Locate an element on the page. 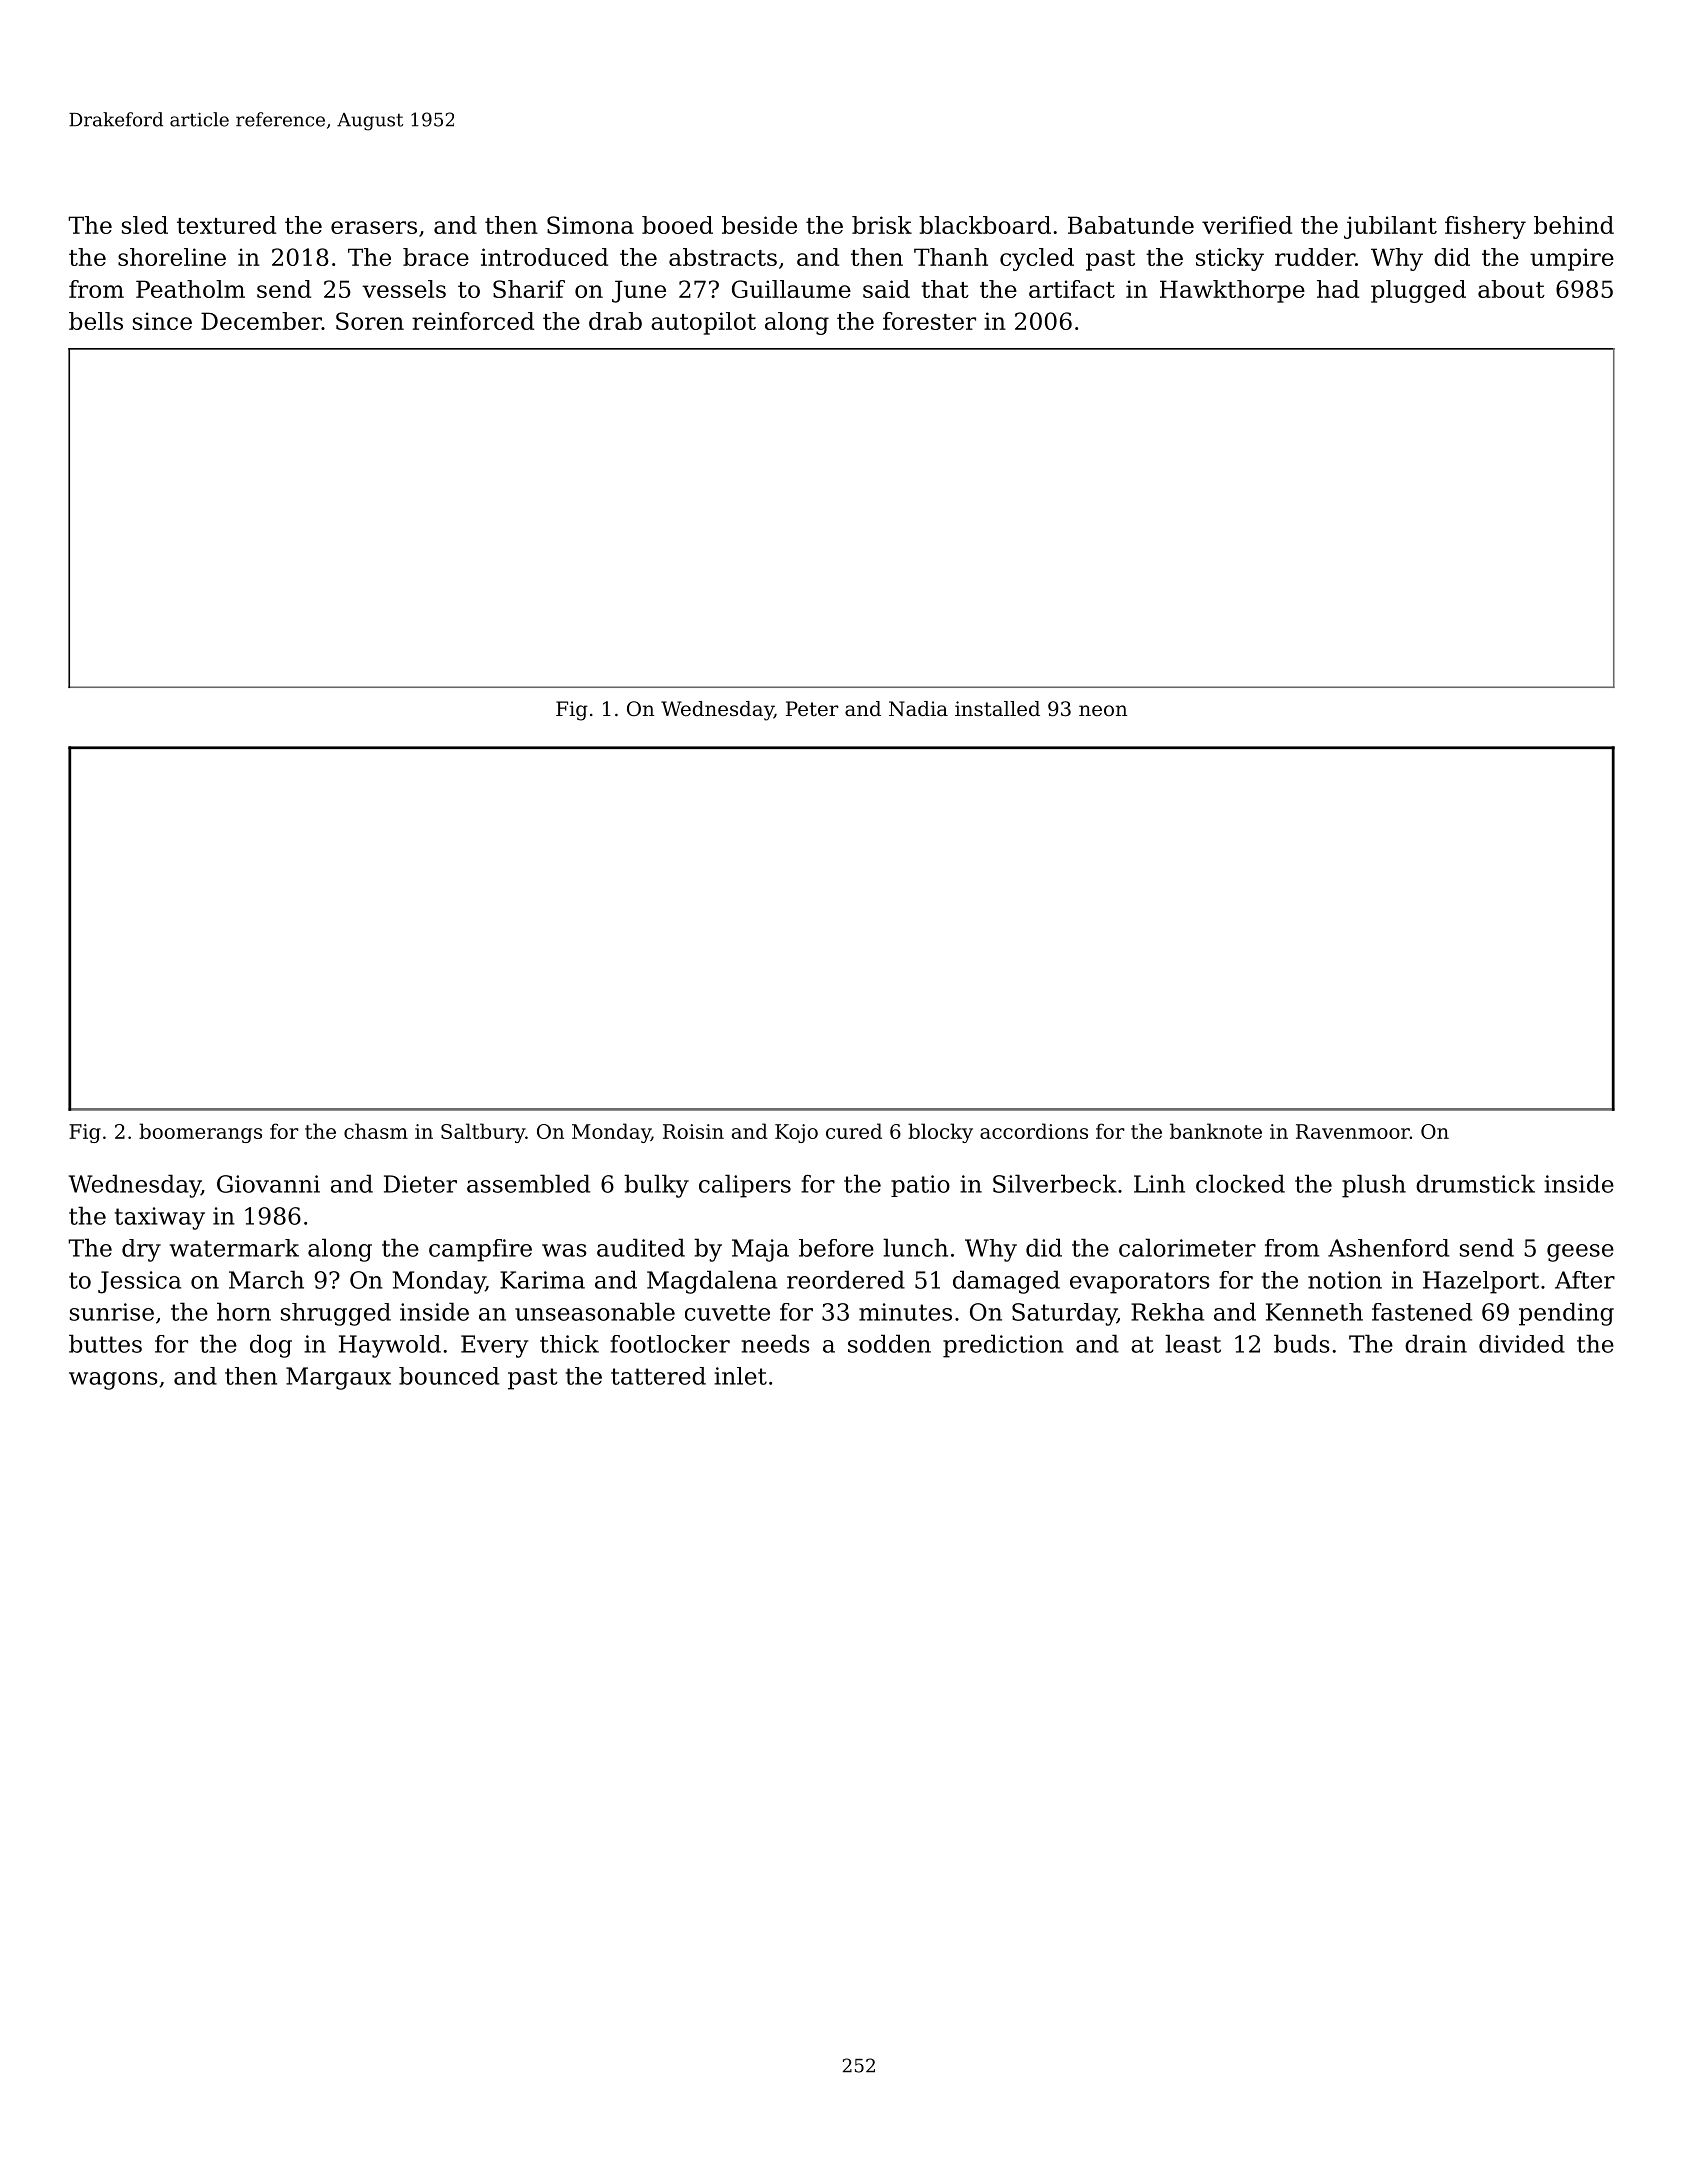 This document has height=2178, width=1683. Nadia is located at coordinates (918, 709).
